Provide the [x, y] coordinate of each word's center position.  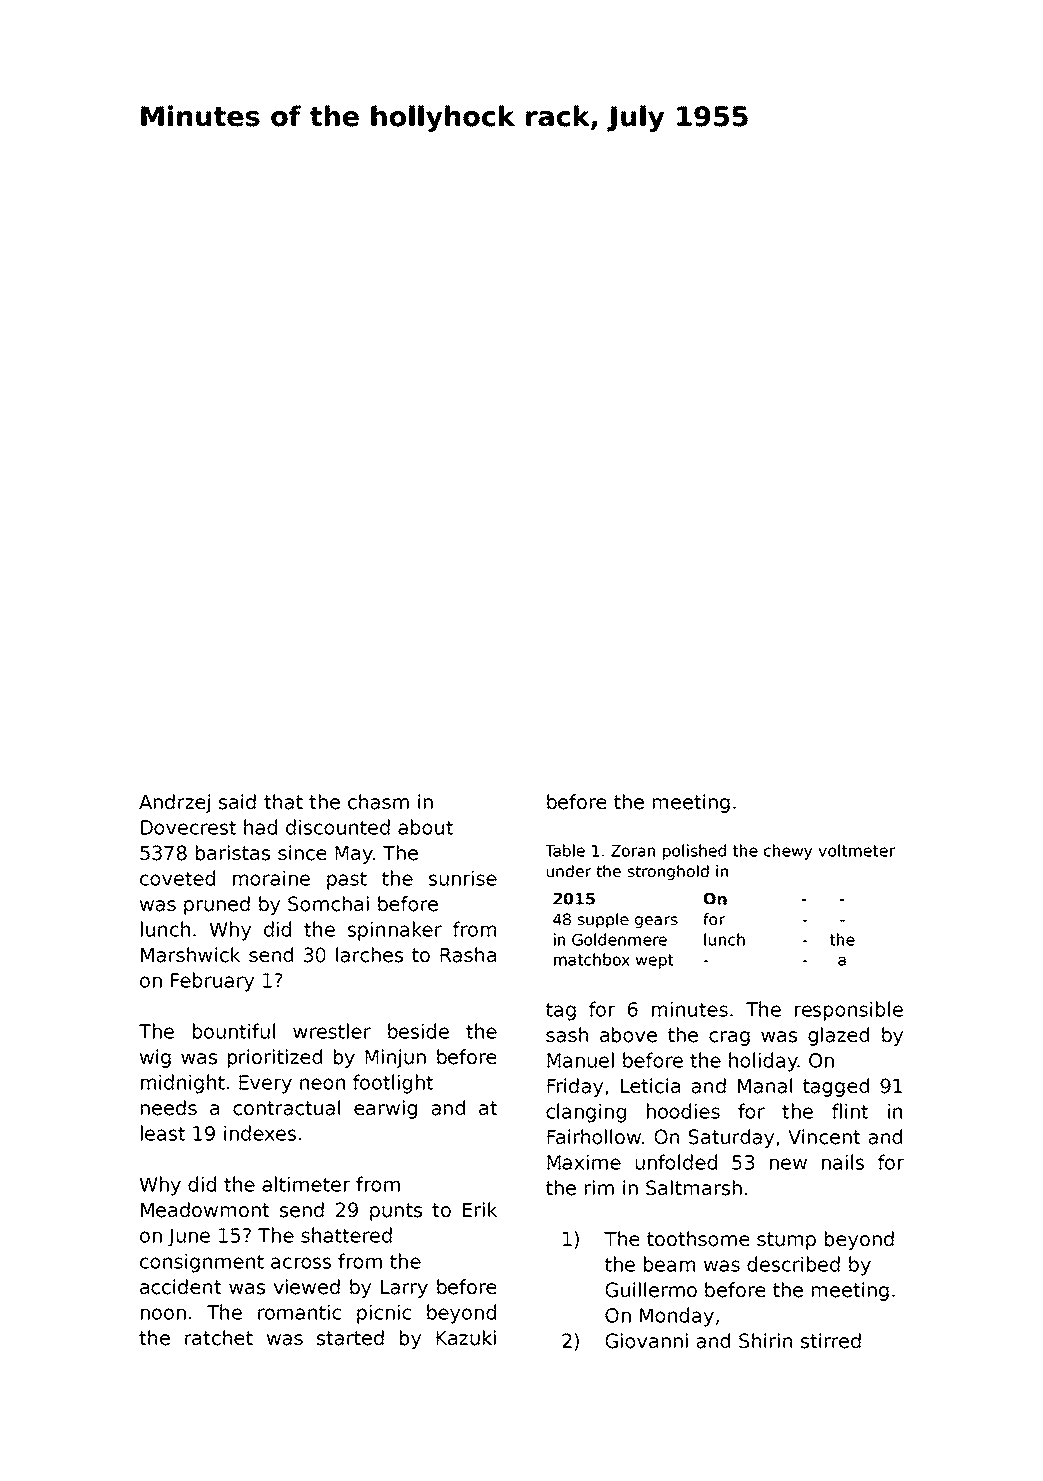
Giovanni [646, 1341]
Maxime [584, 1162]
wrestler [332, 1031]
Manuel [580, 1060]
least [163, 1133]
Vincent [824, 1137]
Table [565, 850]
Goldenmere [619, 939]
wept [655, 961]
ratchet [219, 1338]
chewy [788, 852]
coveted [177, 878]
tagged [836, 1087]
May [354, 855]
